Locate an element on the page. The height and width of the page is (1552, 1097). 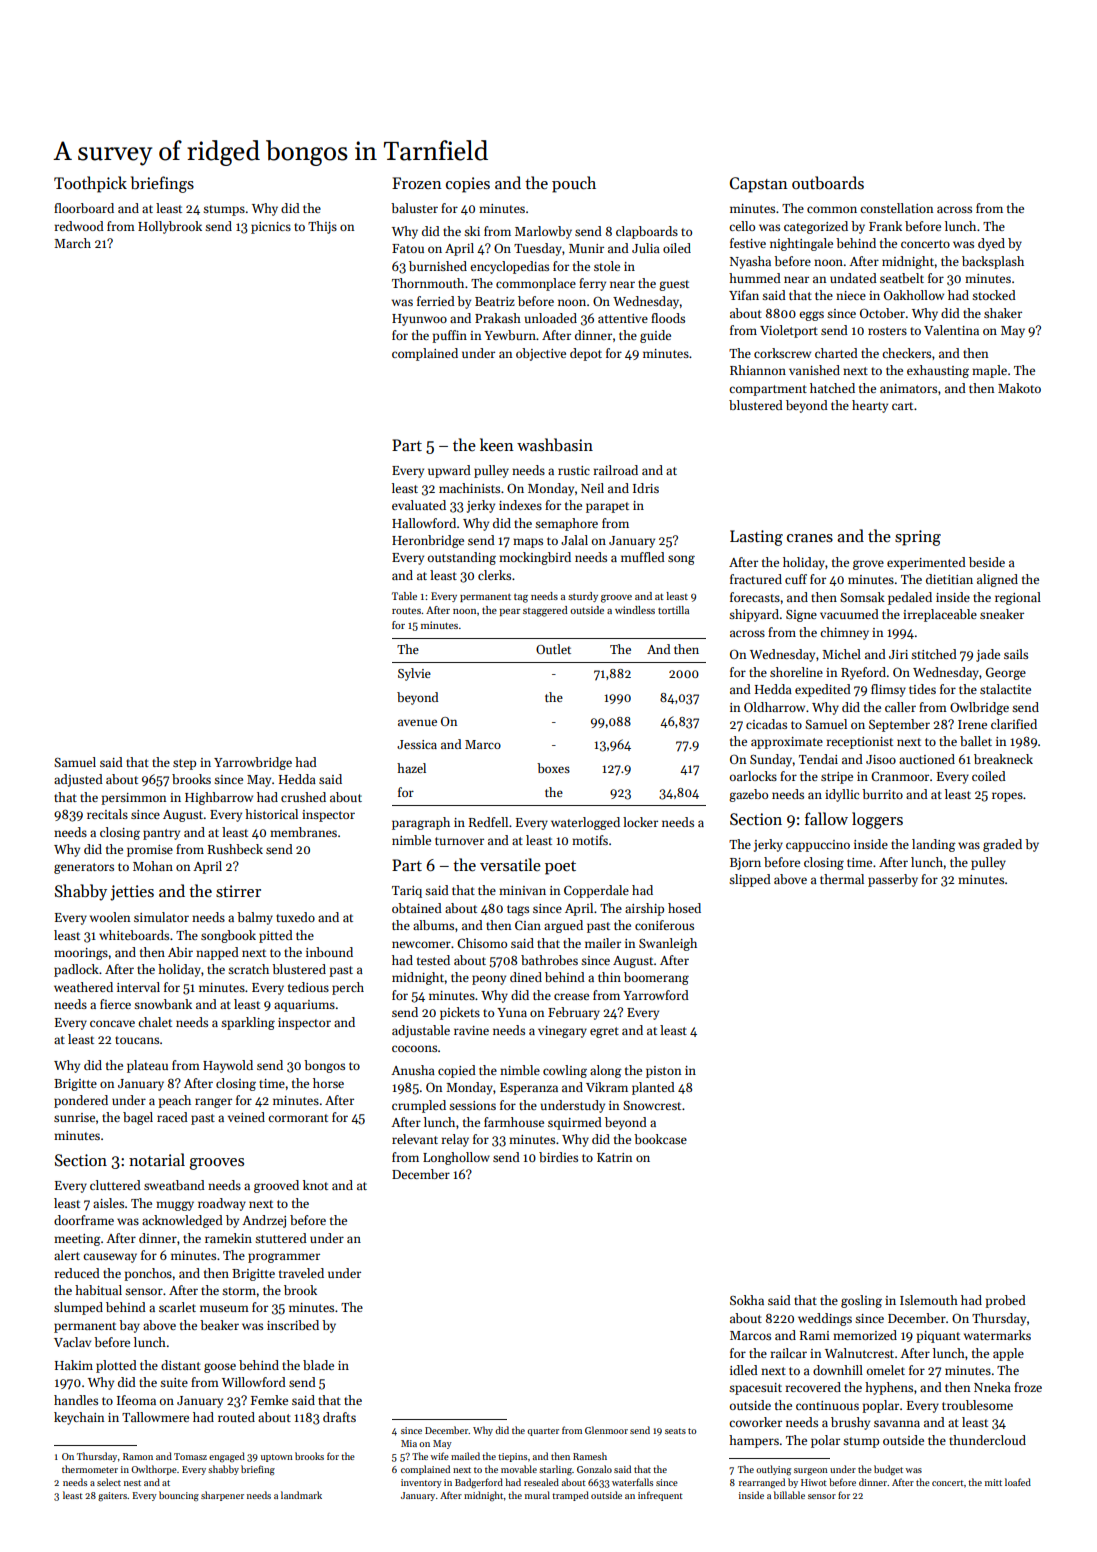
Frank is located at coordinates (885, 226).
